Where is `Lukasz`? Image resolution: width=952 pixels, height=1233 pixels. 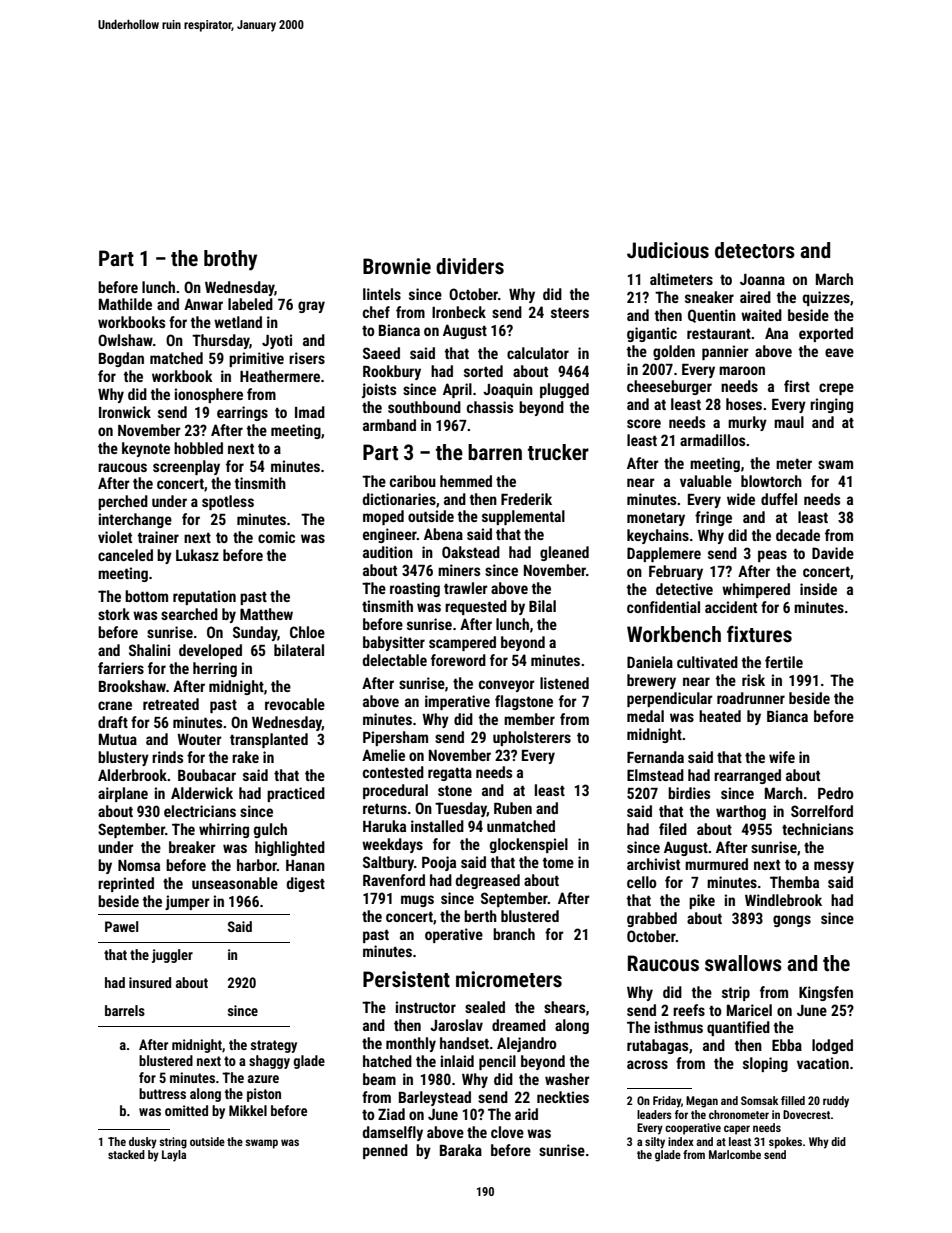 Lukasz is located at coordinates (197, 555).
